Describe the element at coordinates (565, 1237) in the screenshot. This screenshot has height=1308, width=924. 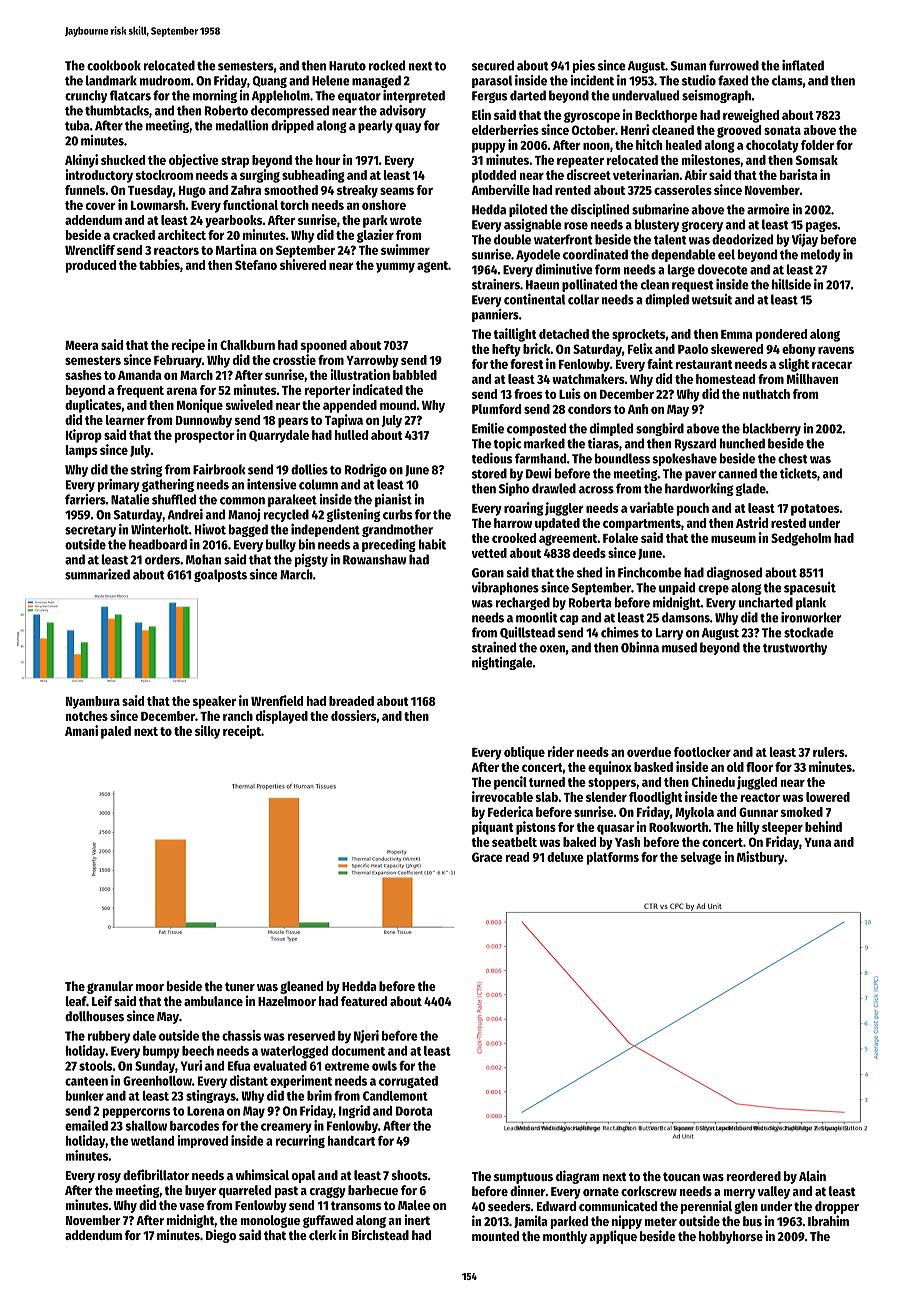
I see `monthly` at that location.
